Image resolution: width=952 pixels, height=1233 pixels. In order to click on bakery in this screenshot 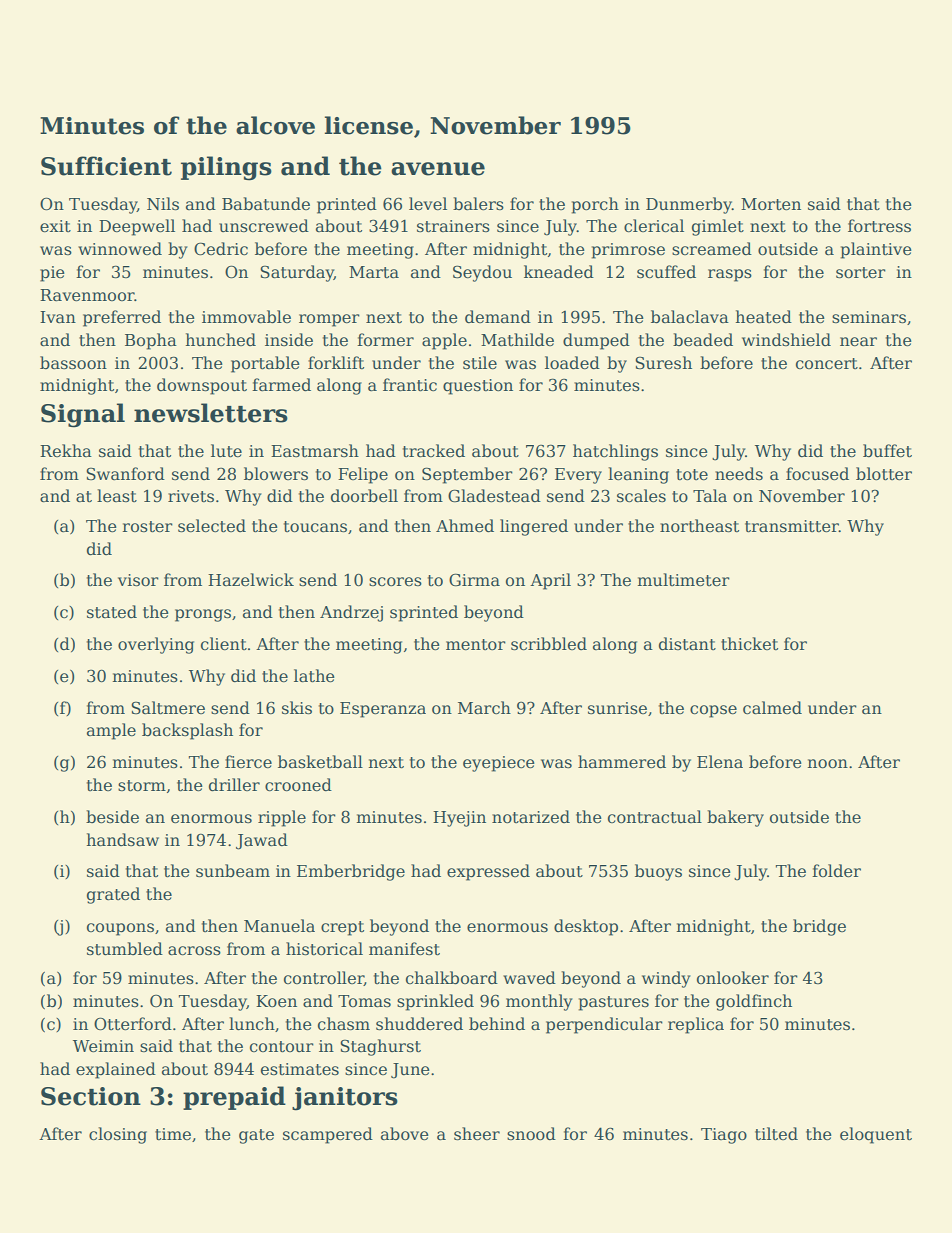, I will do `click(735, 818)`.
